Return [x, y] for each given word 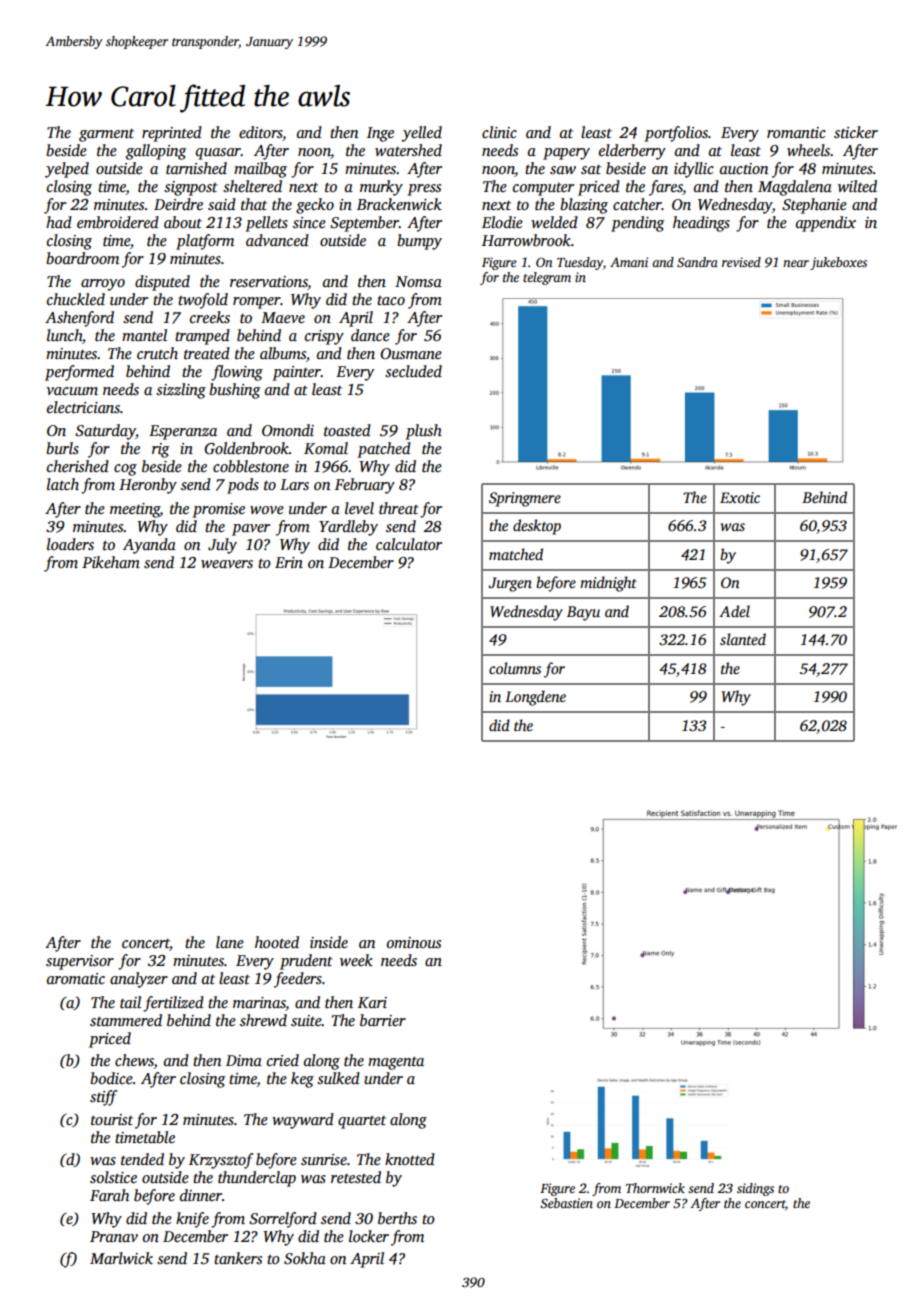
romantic [796, 132]
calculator [409, 544]
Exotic [740, 497]
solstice [113, 1177]
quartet [362, 1122]
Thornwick [655, 1188]
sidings [755, 1189]
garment [106, 135]
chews [134, 1061]
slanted [743, 639]
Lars [294, 485]
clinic [499, 132]
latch [63, 484]
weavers [227, 564]
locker [369, 1236]
